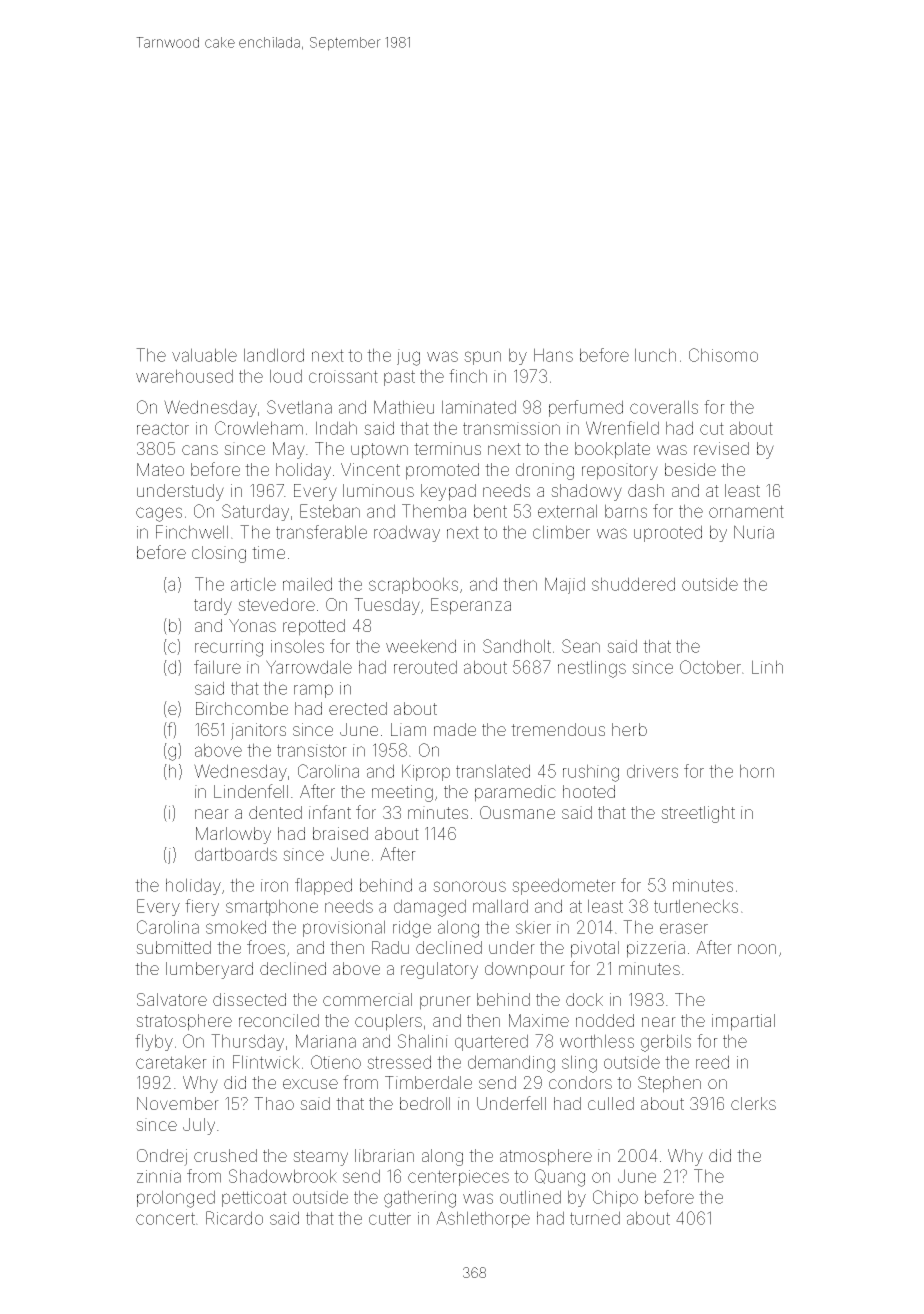 This screenshot has width=924, height=1314. I want to click on Ashlethorpe, so click(483, 1219).
